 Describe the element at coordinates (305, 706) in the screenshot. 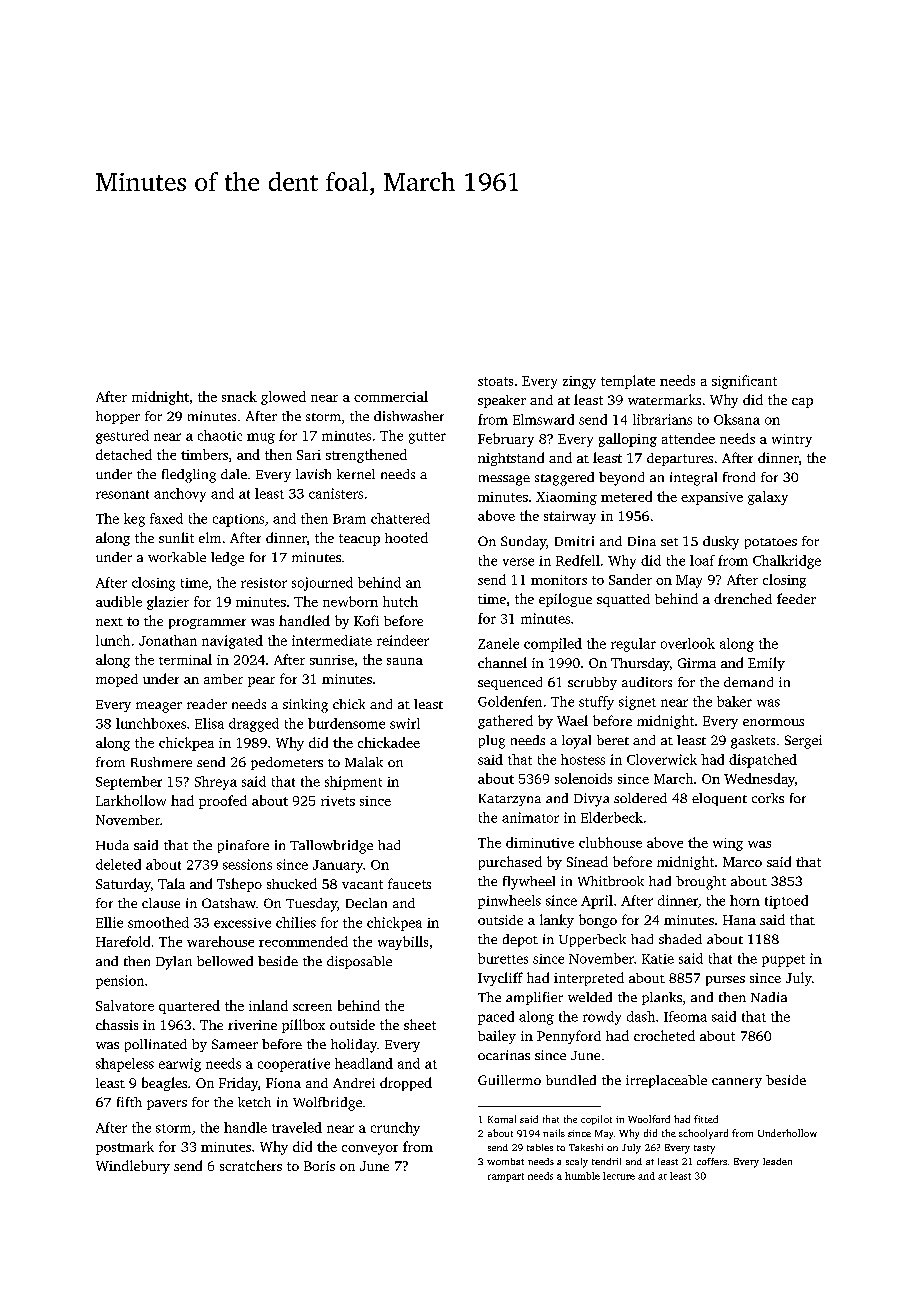

I see `sinking` at that location.
